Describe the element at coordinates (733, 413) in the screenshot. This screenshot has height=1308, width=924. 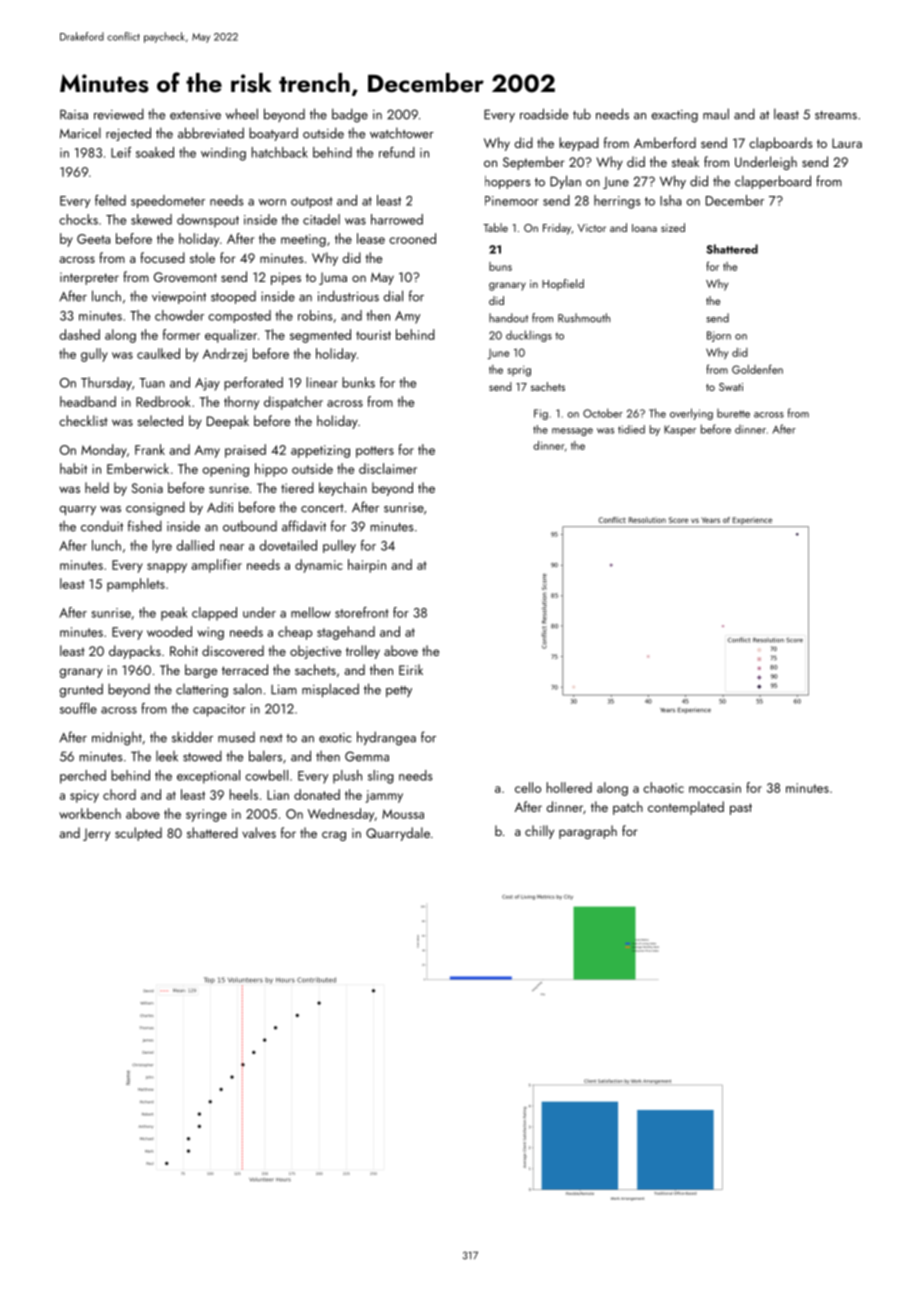
I see `burette` at that location.
